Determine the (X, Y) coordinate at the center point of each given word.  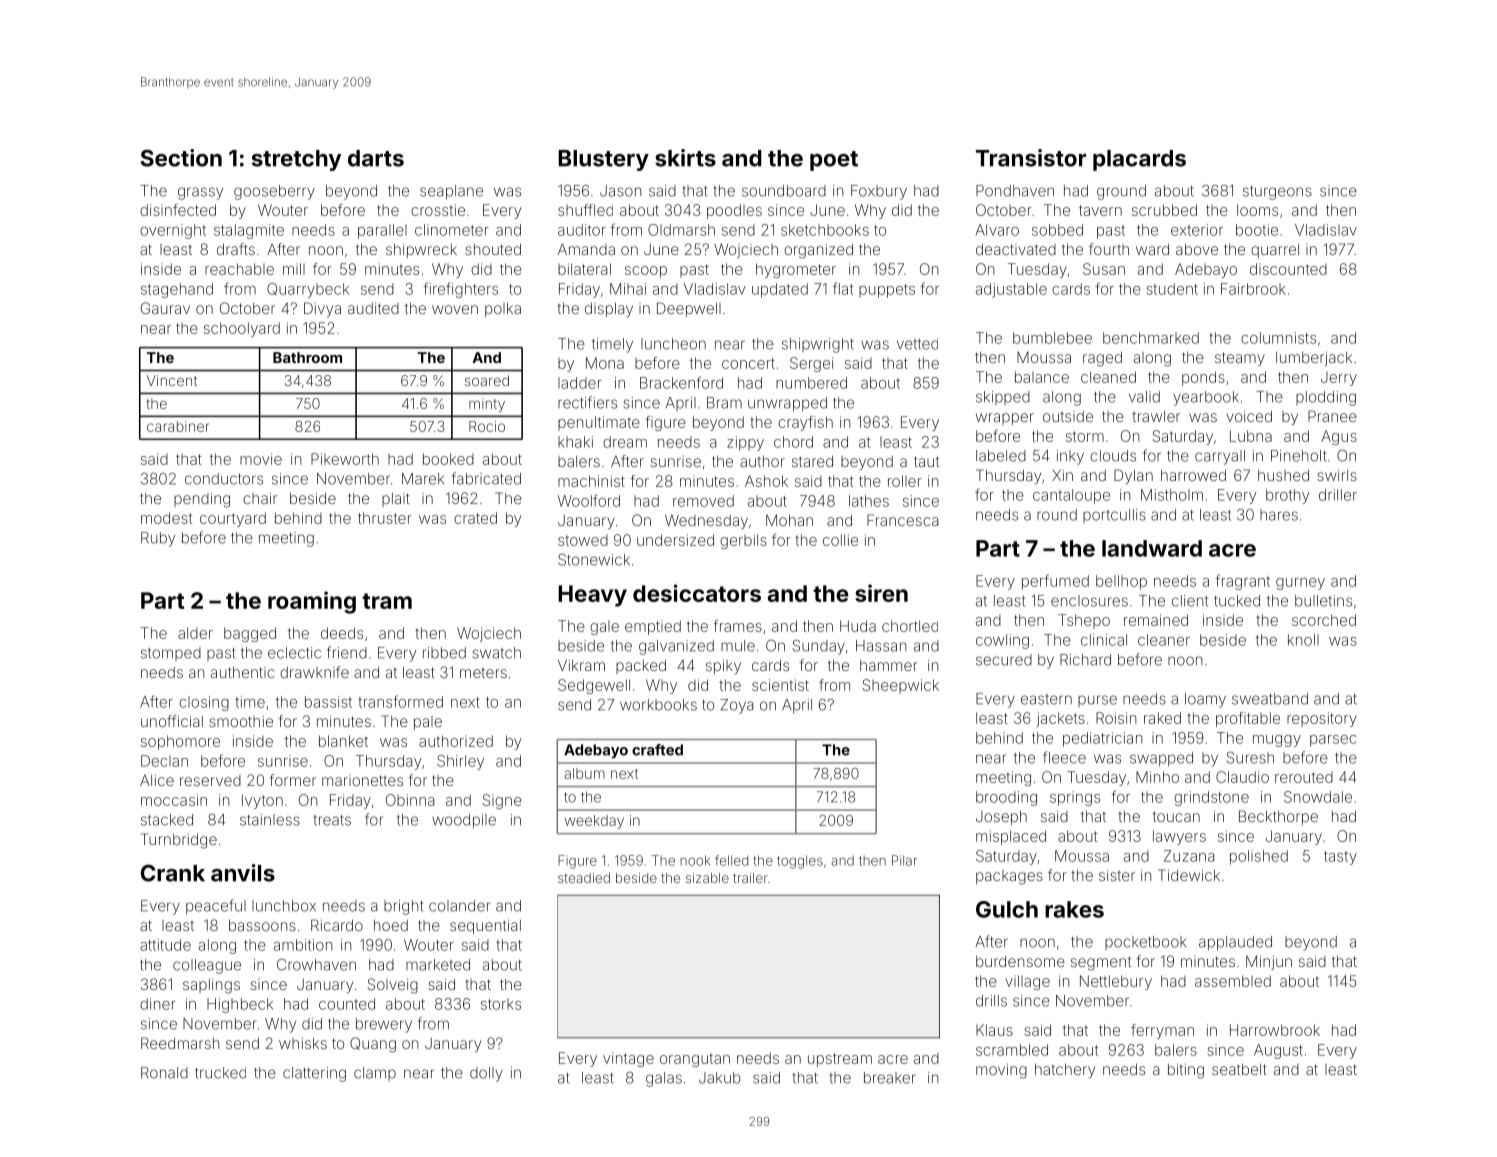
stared (812, 461)
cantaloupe (1071, 496)
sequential (485, 926)
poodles (734, 211)
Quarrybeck (308, 290)
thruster (385, 518)
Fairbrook (1253, 289)
